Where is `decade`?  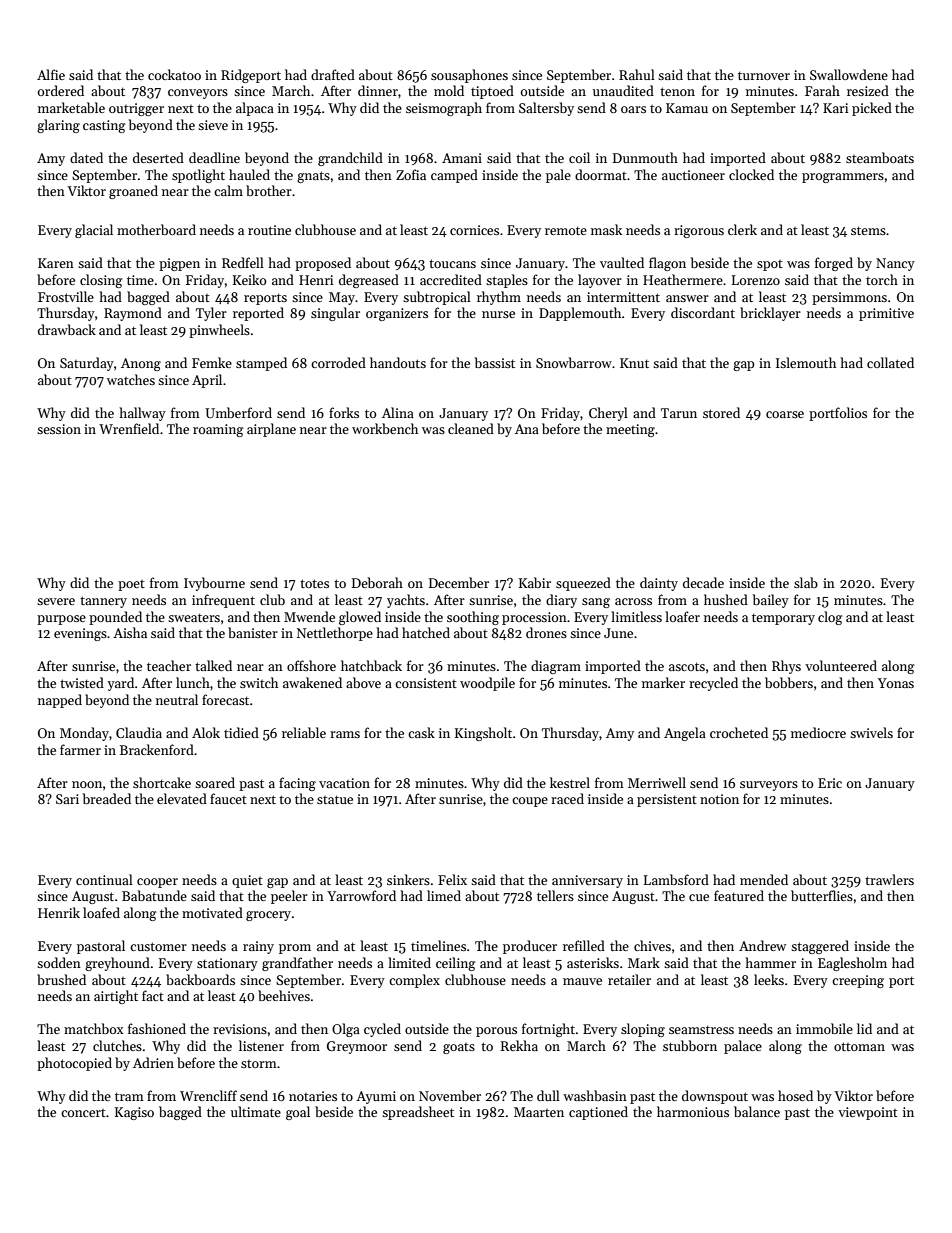 decade is located at coordinates (703, 582).
